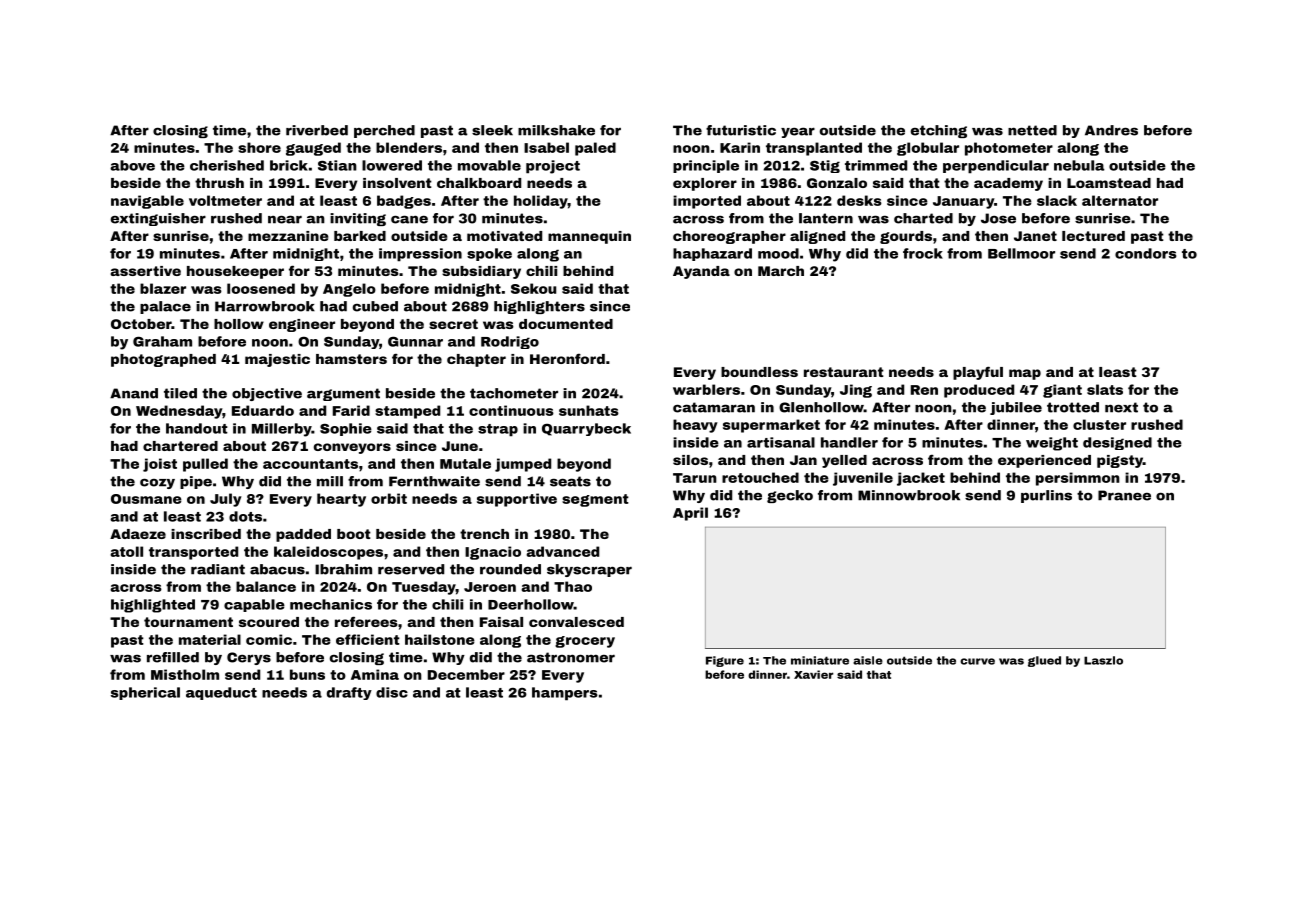  Describe the element at coordinates (343, 394) in the screenshot. I see `argument` at that location.
